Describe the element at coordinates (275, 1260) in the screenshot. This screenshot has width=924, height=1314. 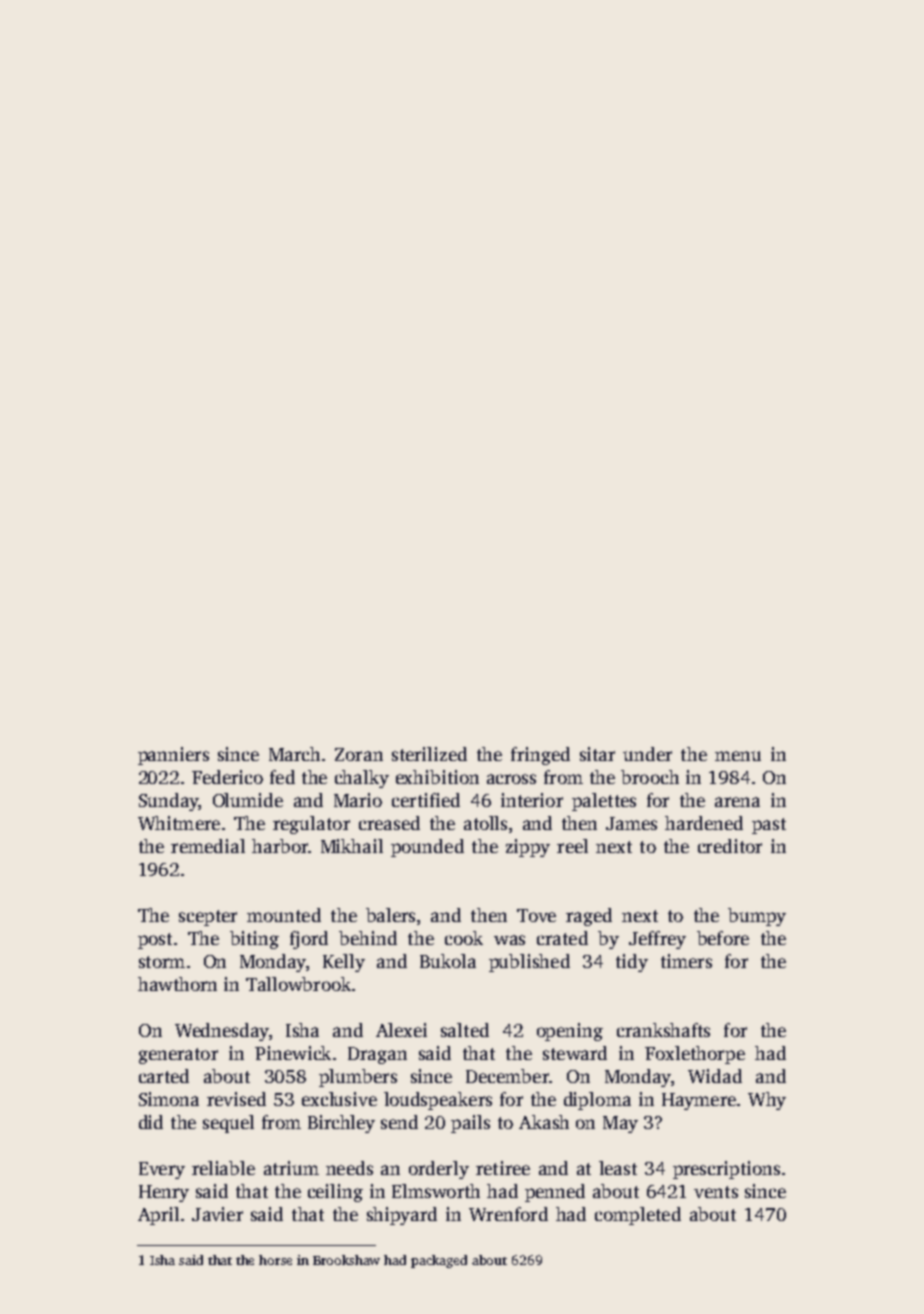
I see `horse` at that location.
